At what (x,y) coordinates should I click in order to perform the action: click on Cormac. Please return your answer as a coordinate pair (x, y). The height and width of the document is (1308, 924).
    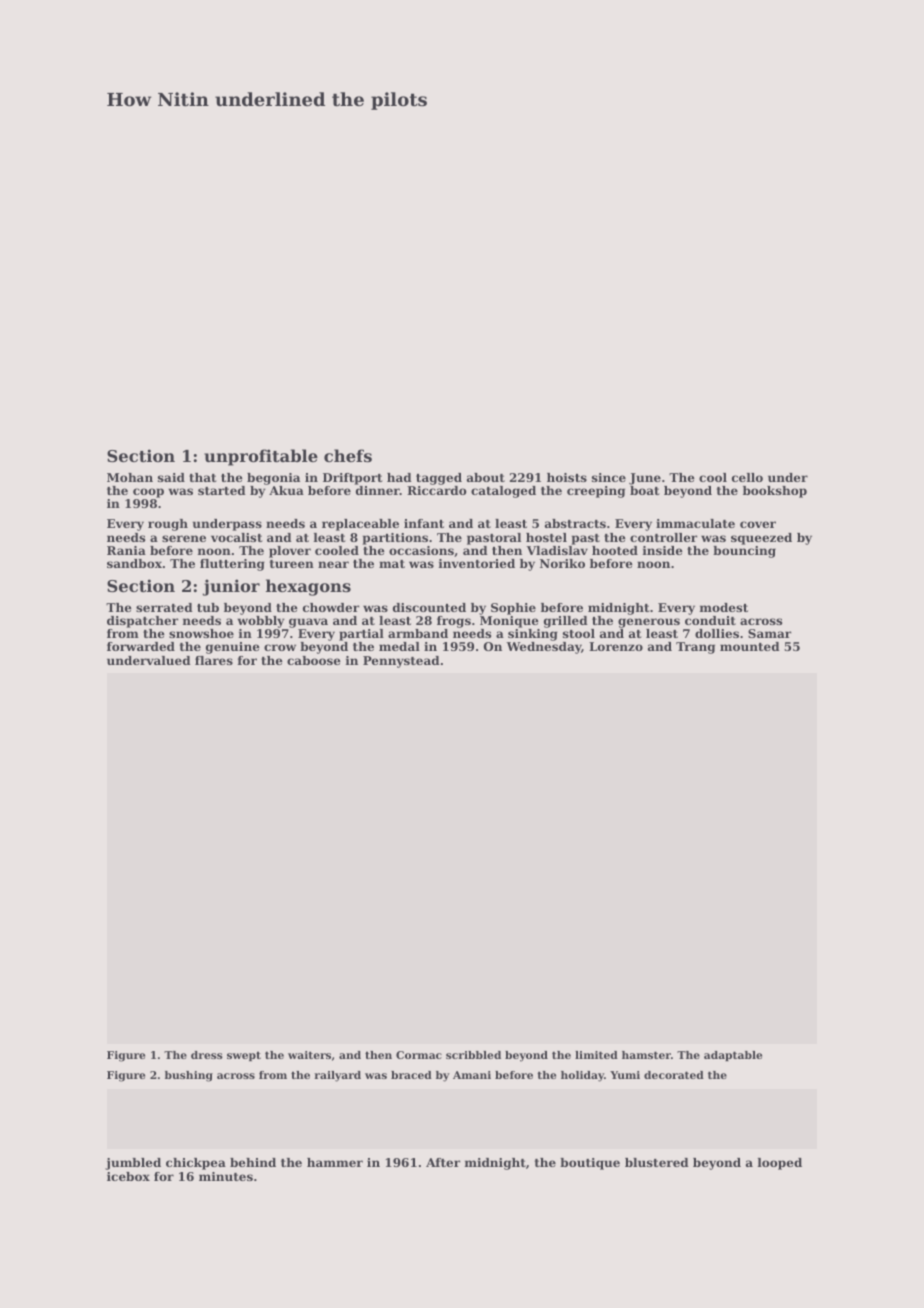
    Looking at the image, I should click on (419, 1055).
